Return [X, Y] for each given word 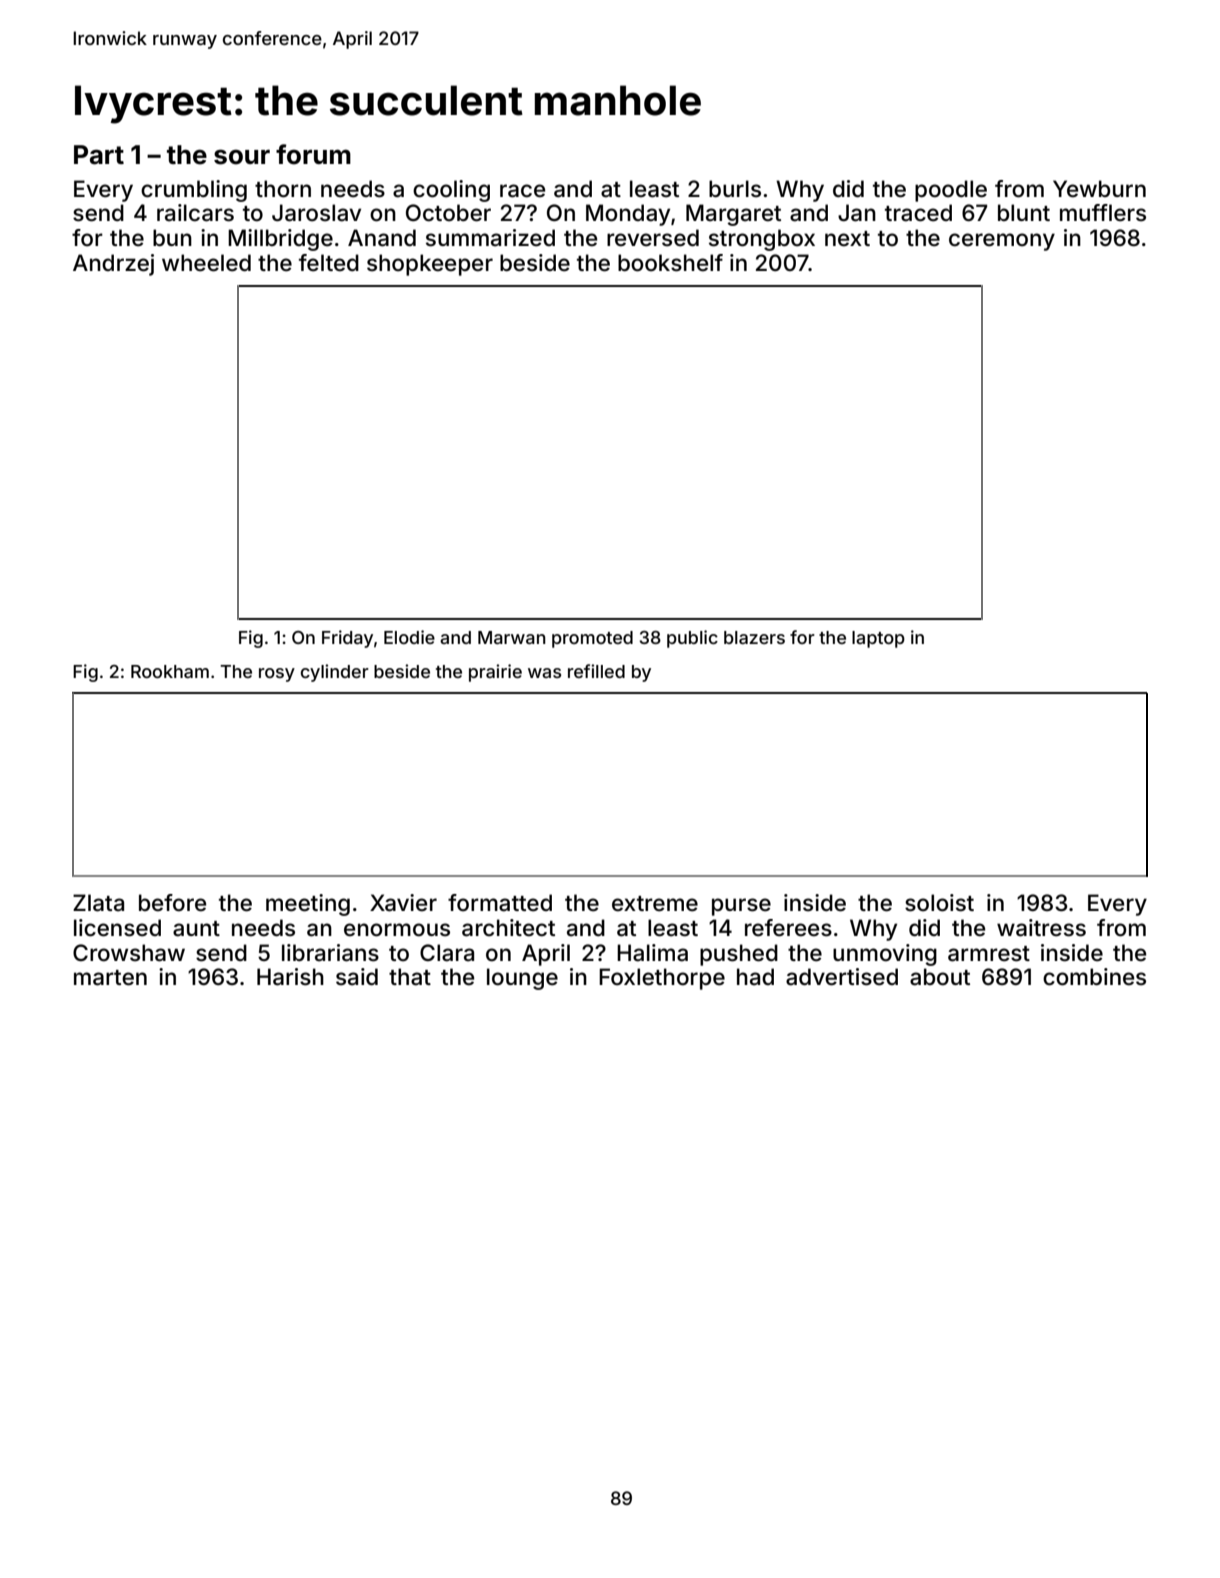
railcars [195, 213]
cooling [451, 191]
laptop [878, 639]
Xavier [403, 903]
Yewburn [1099, 189]
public [692, 639]
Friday [347, 639]
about [940, 977]
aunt [196, 929]
